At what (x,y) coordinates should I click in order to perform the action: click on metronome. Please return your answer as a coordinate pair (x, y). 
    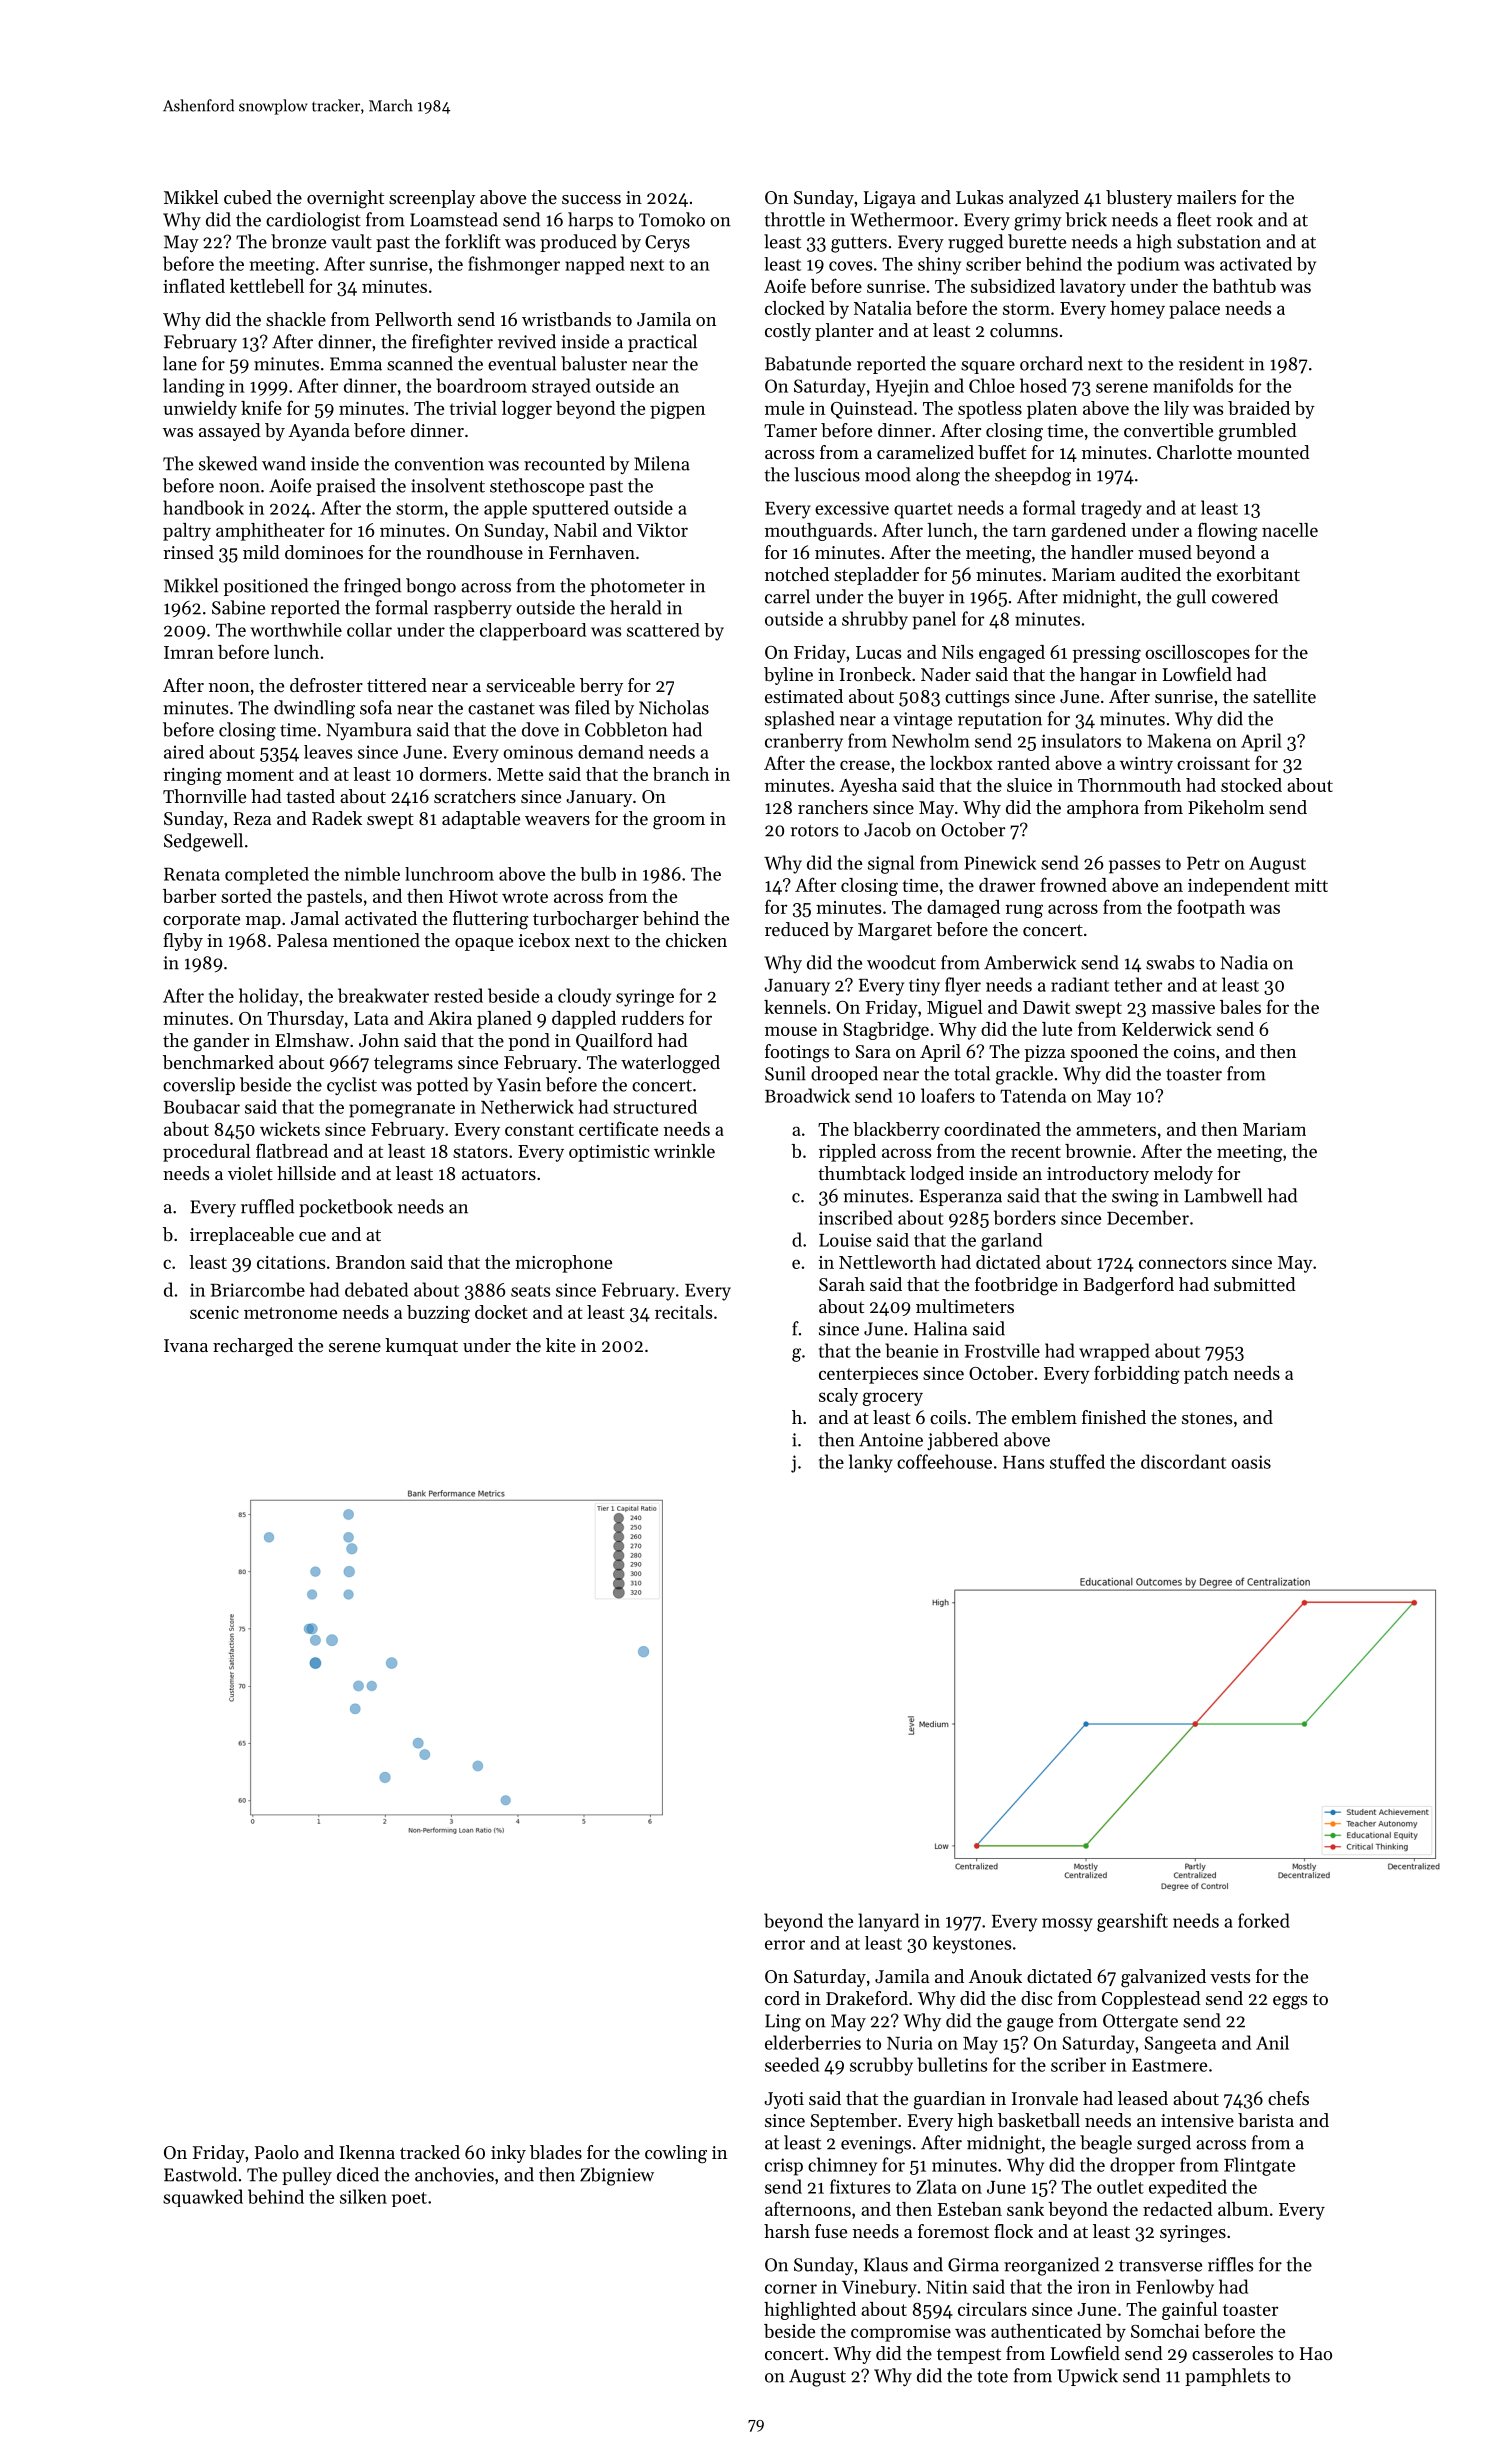
    Looking at the image, I should click on (290, 1313).
